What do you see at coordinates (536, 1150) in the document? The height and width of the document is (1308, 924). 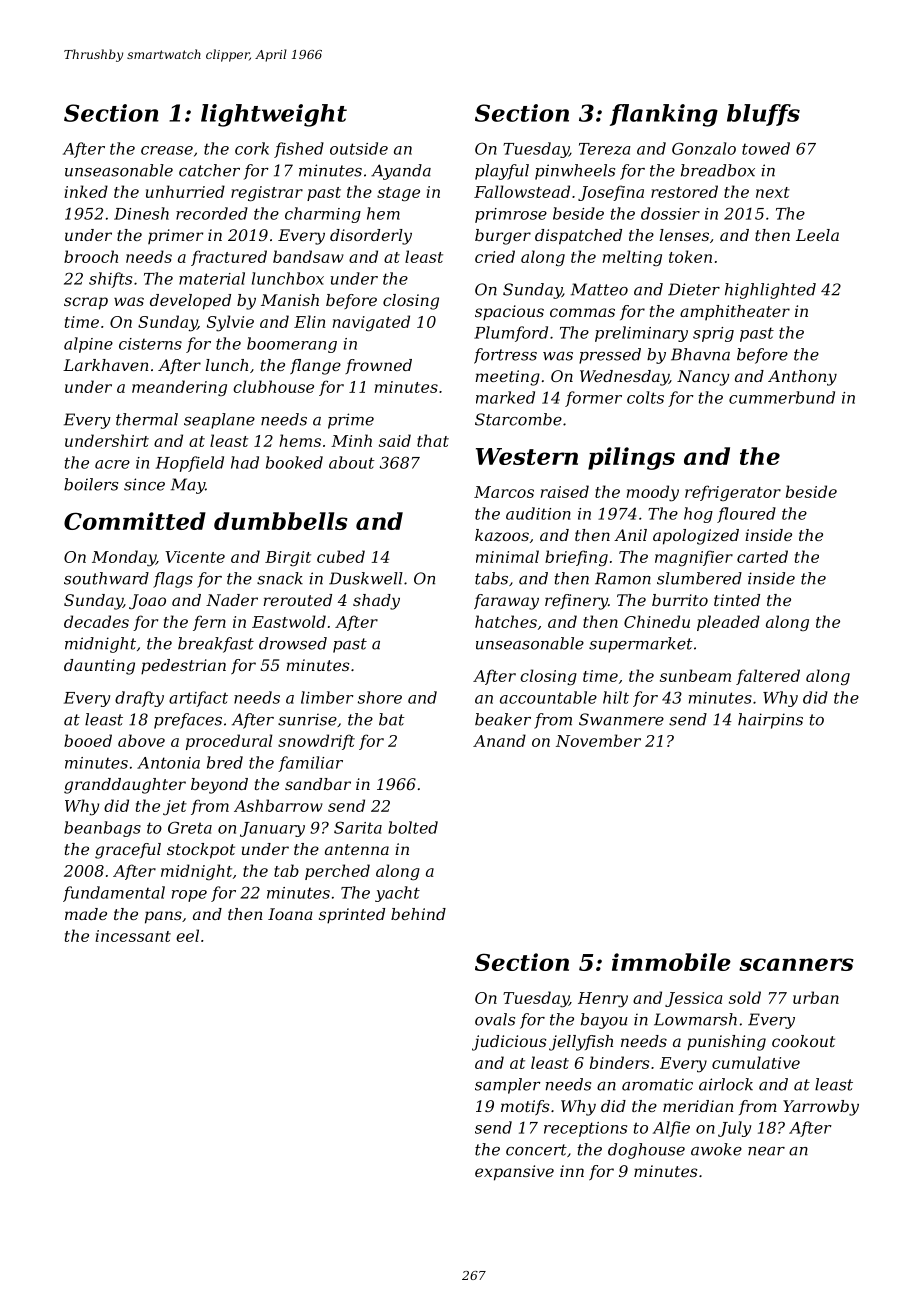 I see `concert` at bounding box center [536, 1150].
